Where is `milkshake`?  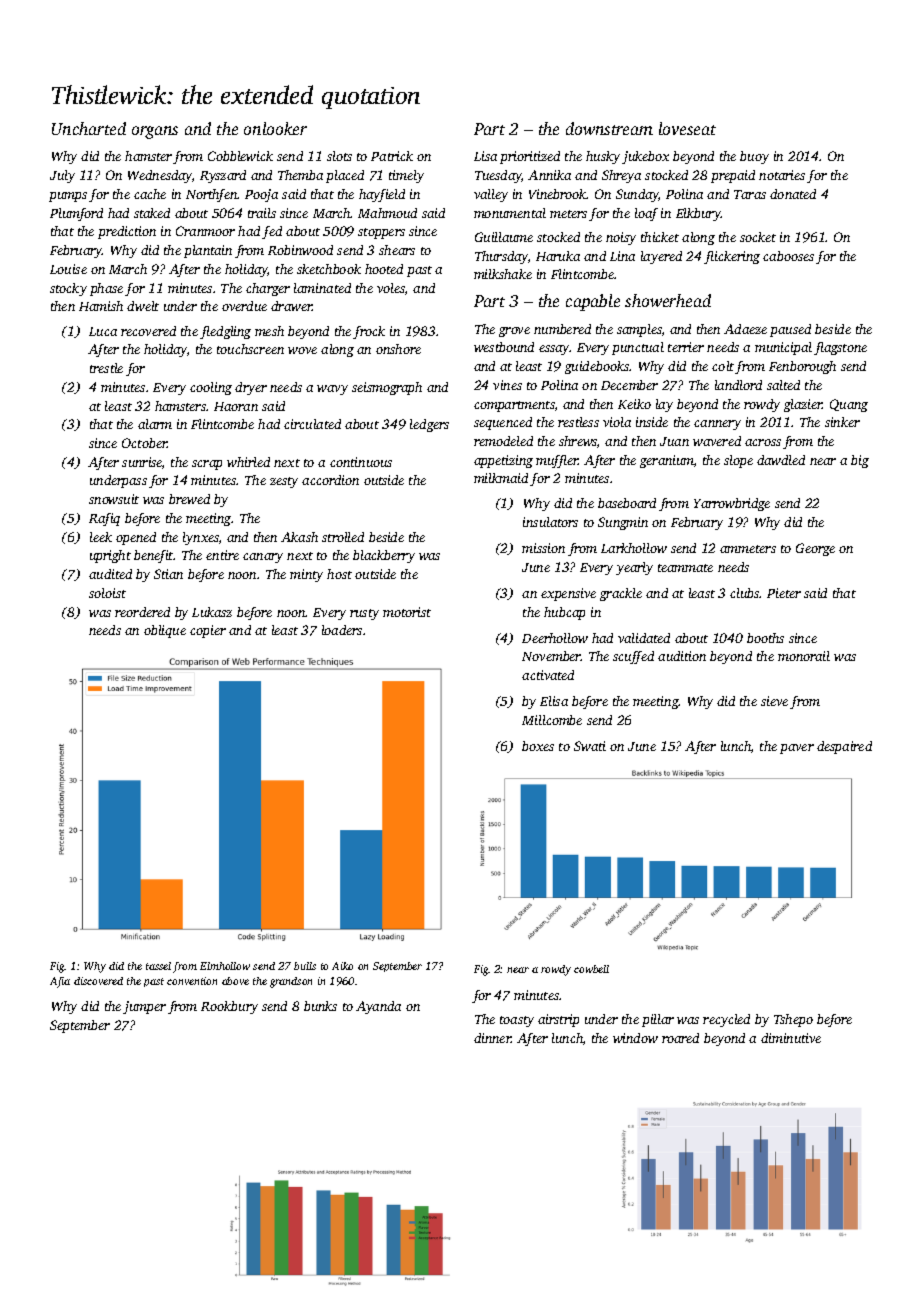 milkshake is located at coordinates (503, 274).
